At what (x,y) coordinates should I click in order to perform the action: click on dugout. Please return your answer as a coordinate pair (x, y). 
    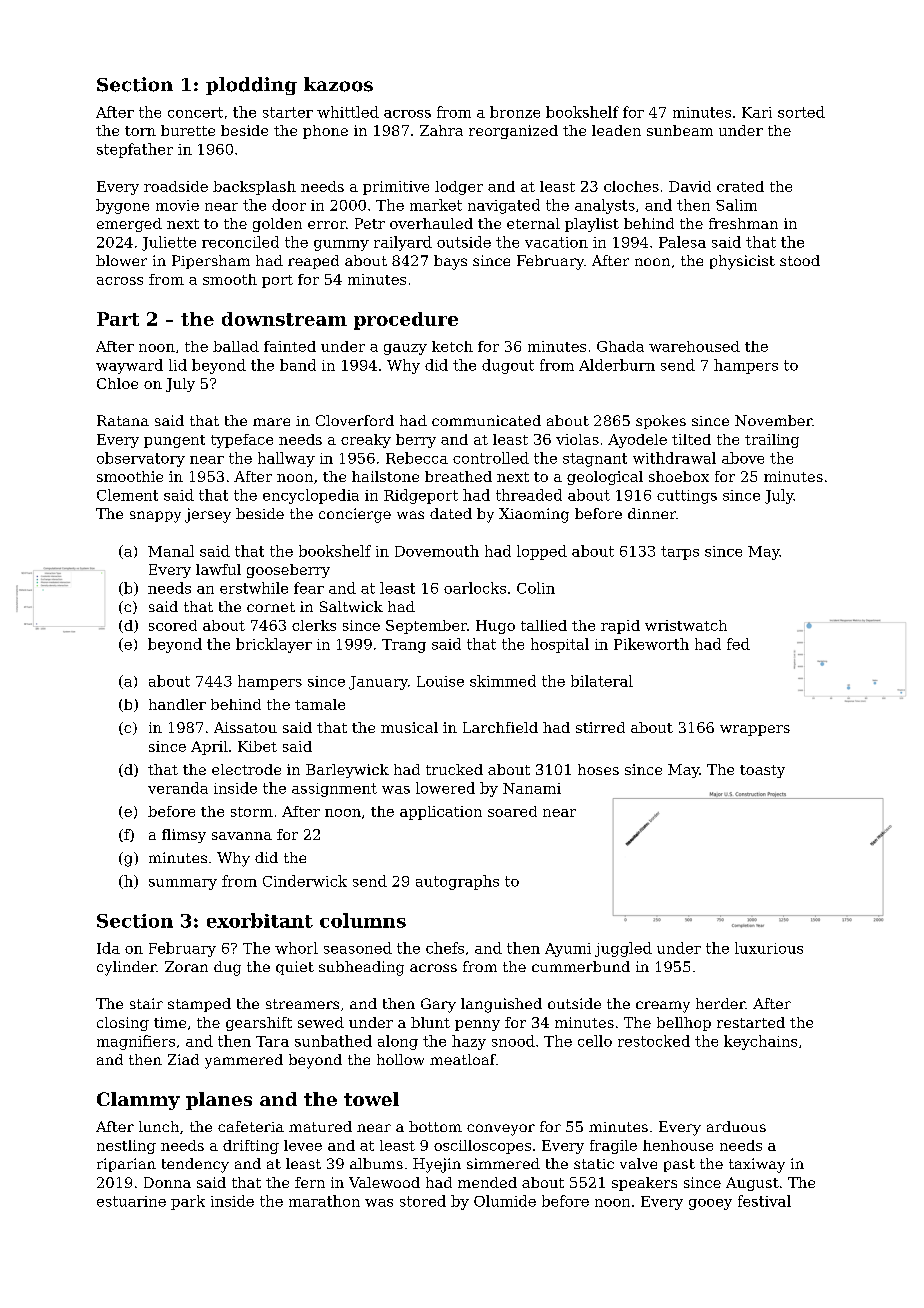
    Looking at the image, I should click on (508, 366).
